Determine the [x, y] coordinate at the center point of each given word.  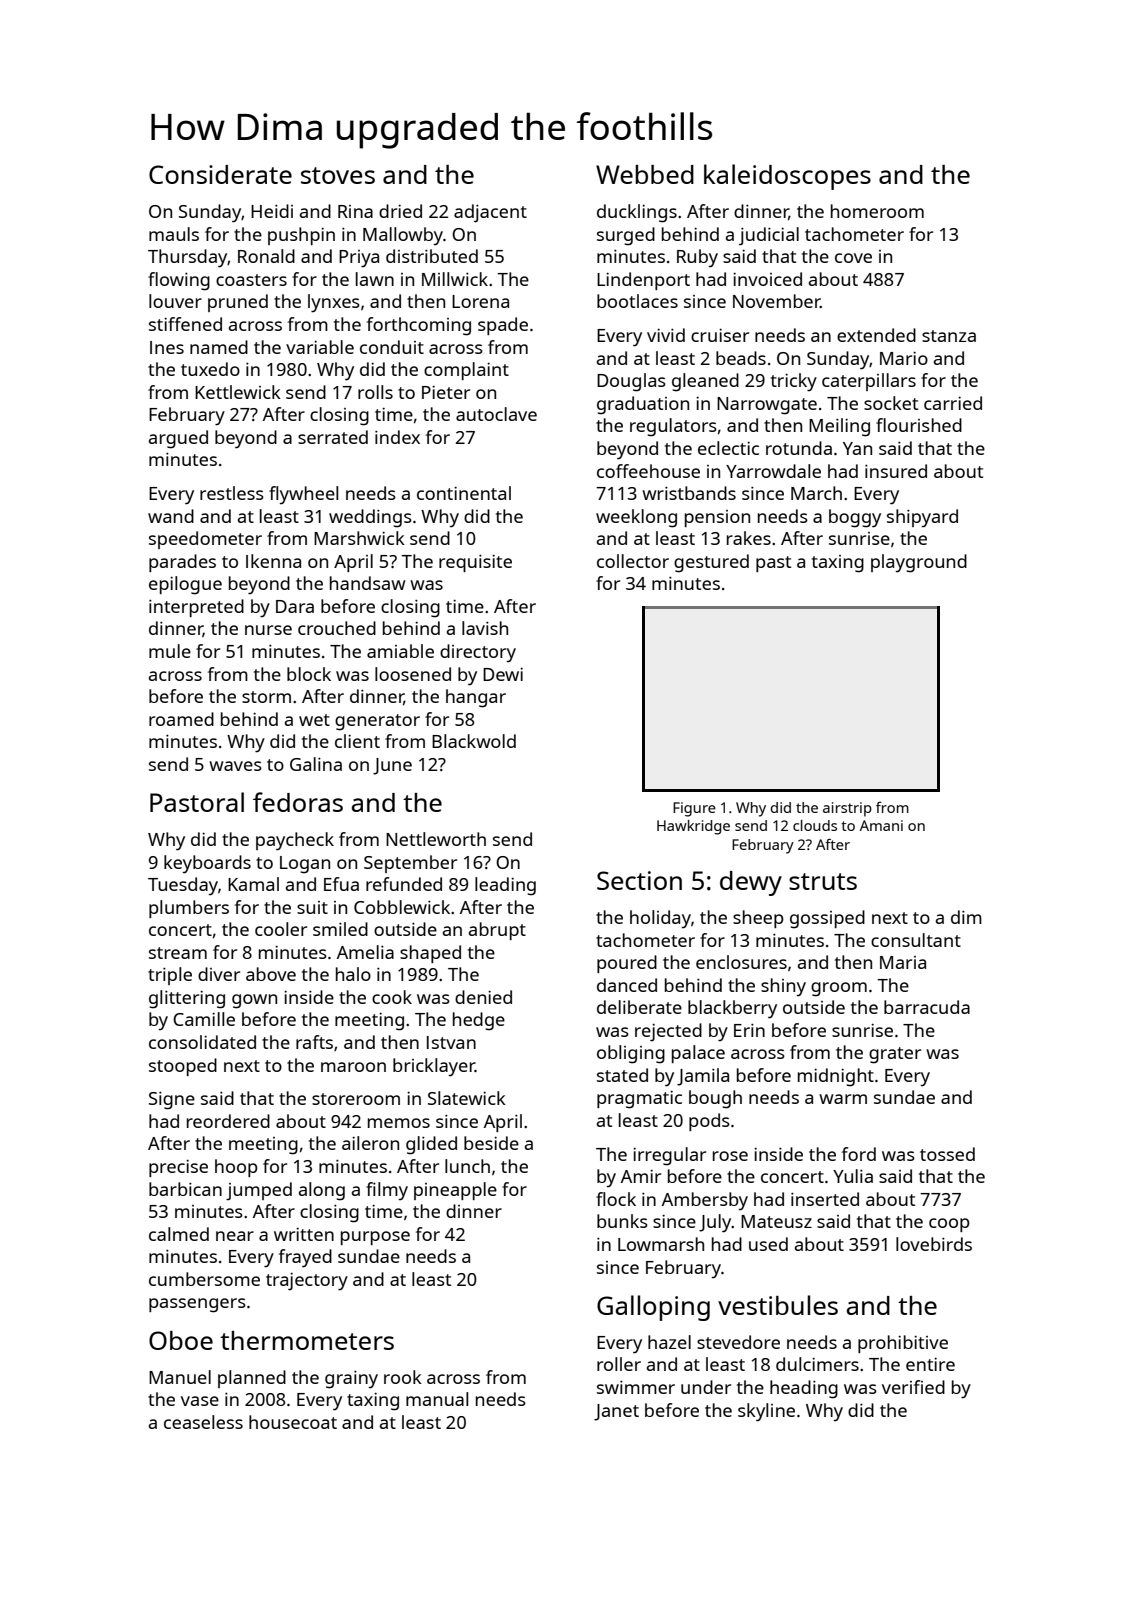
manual [437, 1399]
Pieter [446, 392]
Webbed [645, 174]
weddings [370, 518]
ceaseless [203, 1422]
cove [853, 258]
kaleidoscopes [787, 177]
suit [312, 907]
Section [639, 880]
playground [919, 563]
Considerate [220, 174]
